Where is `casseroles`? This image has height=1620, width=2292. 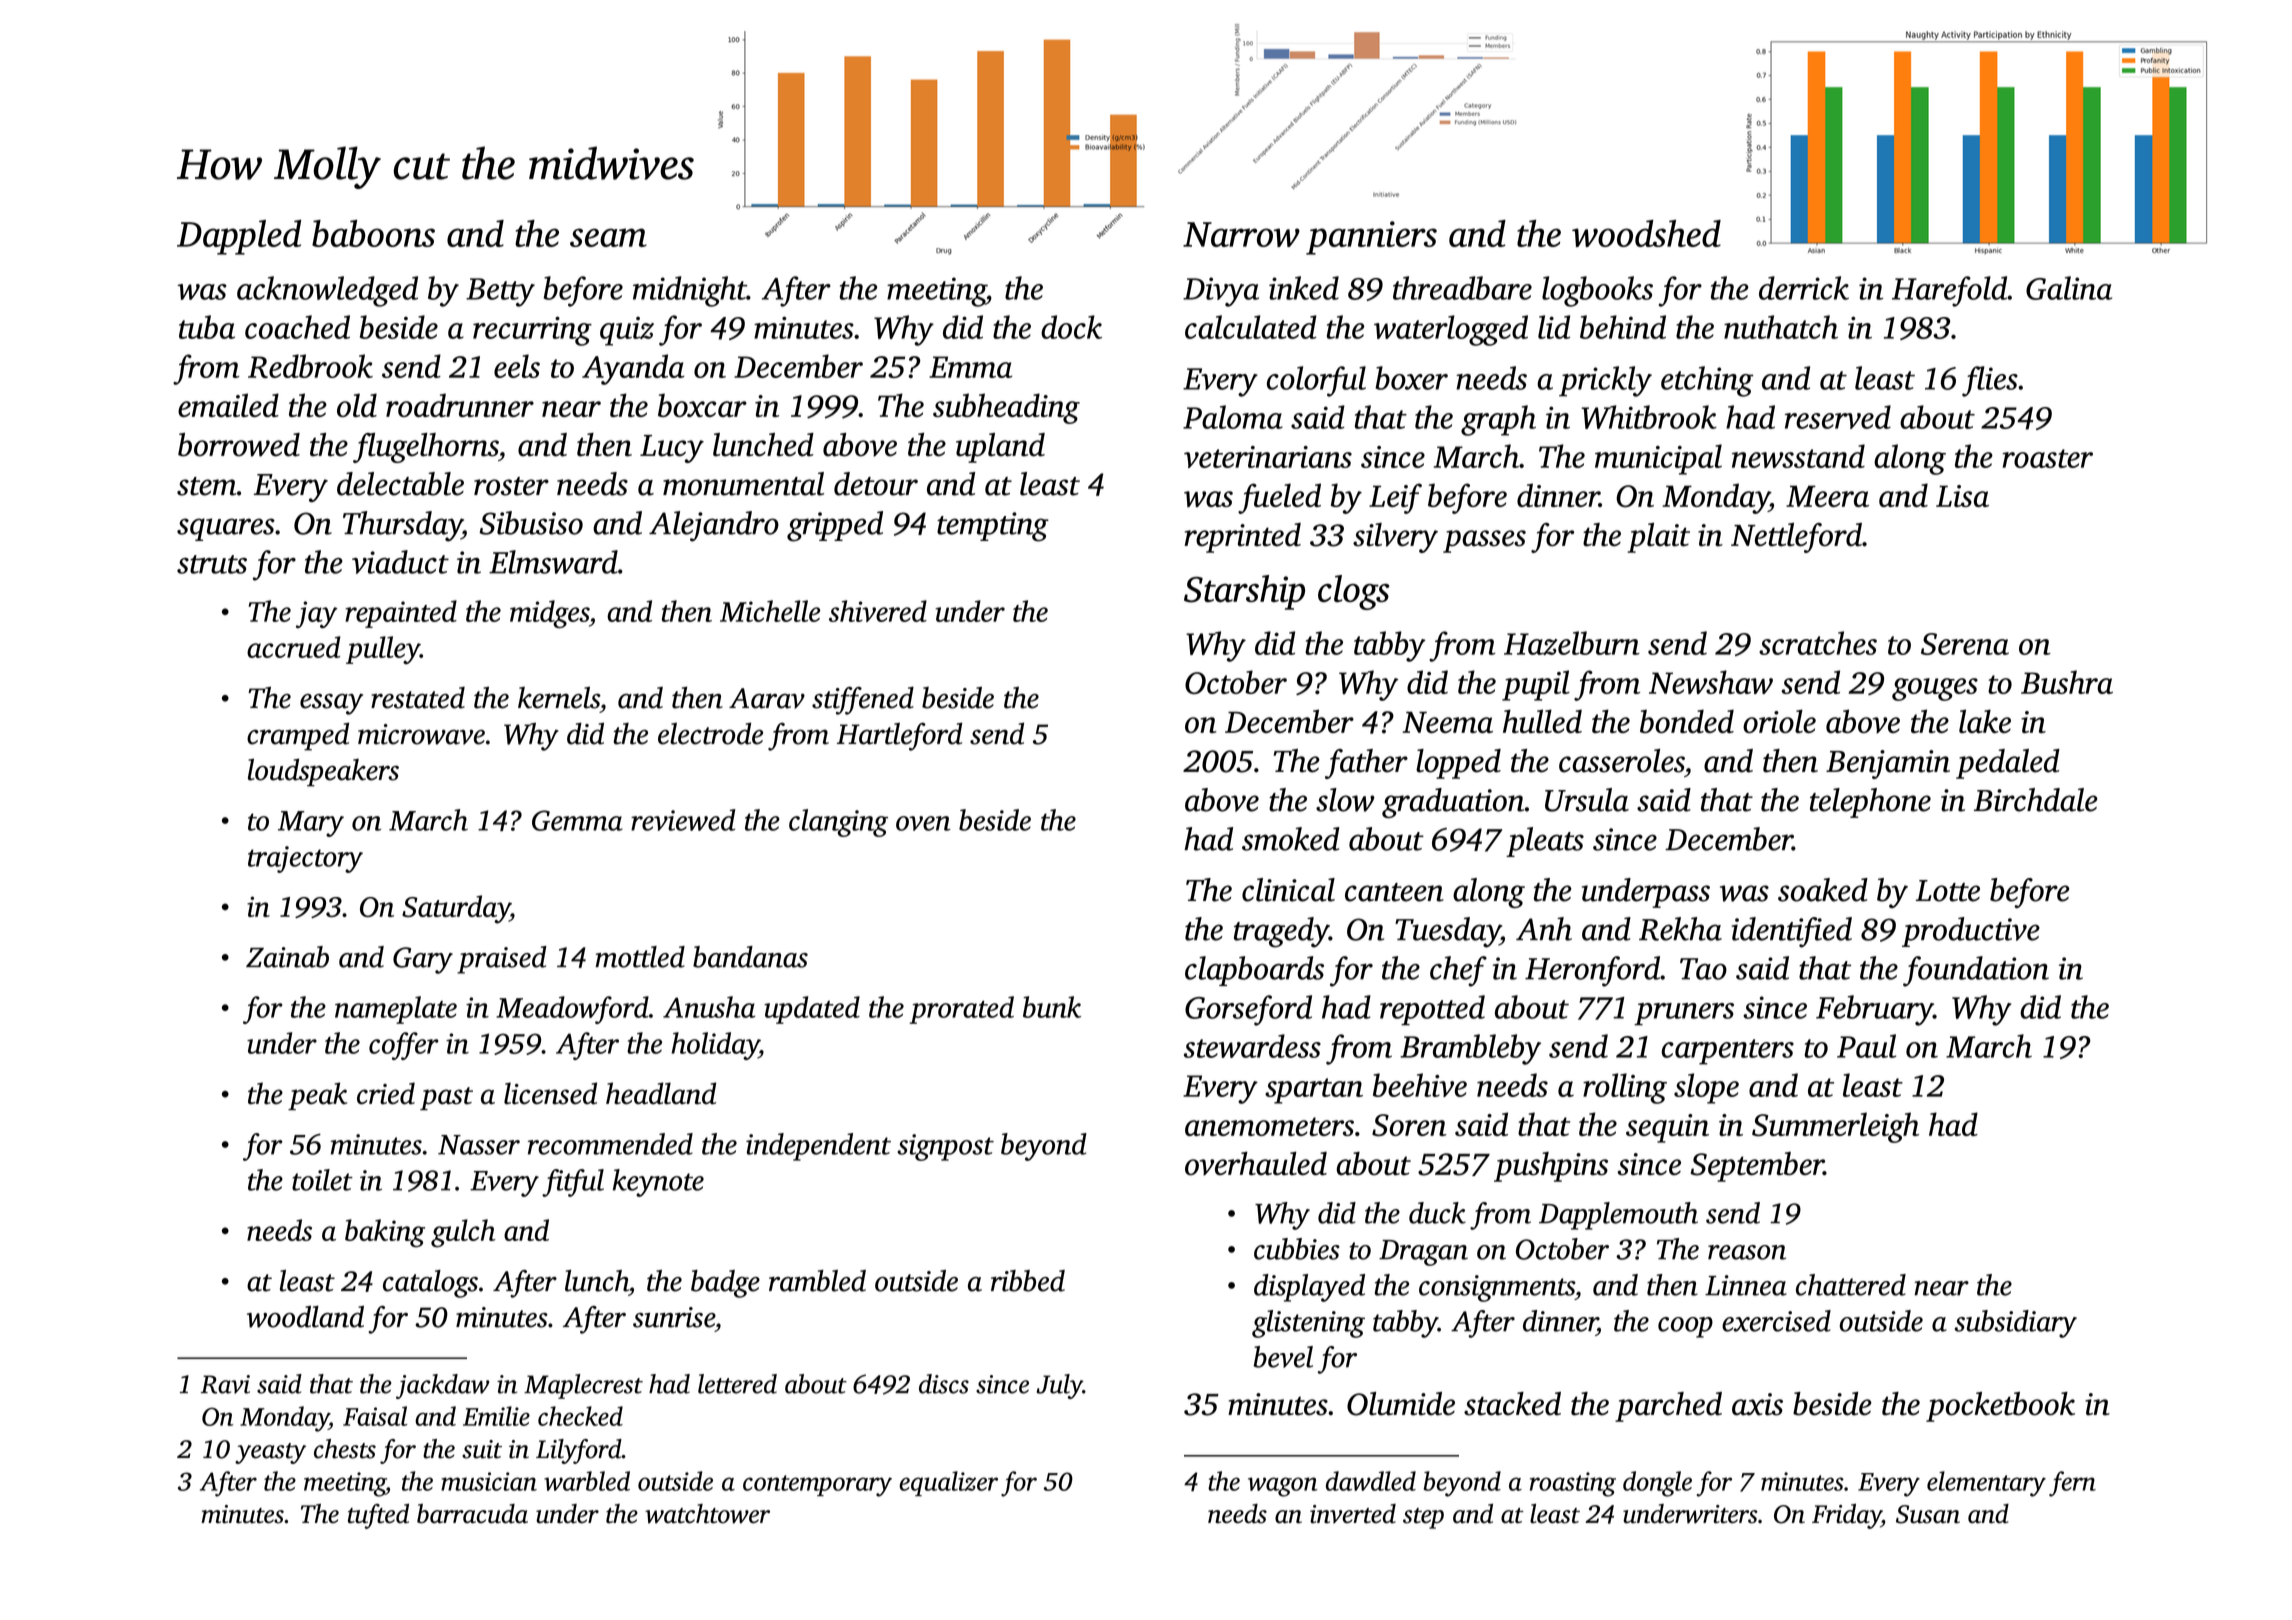
casseroles is located at coordinates (1621, 761).
